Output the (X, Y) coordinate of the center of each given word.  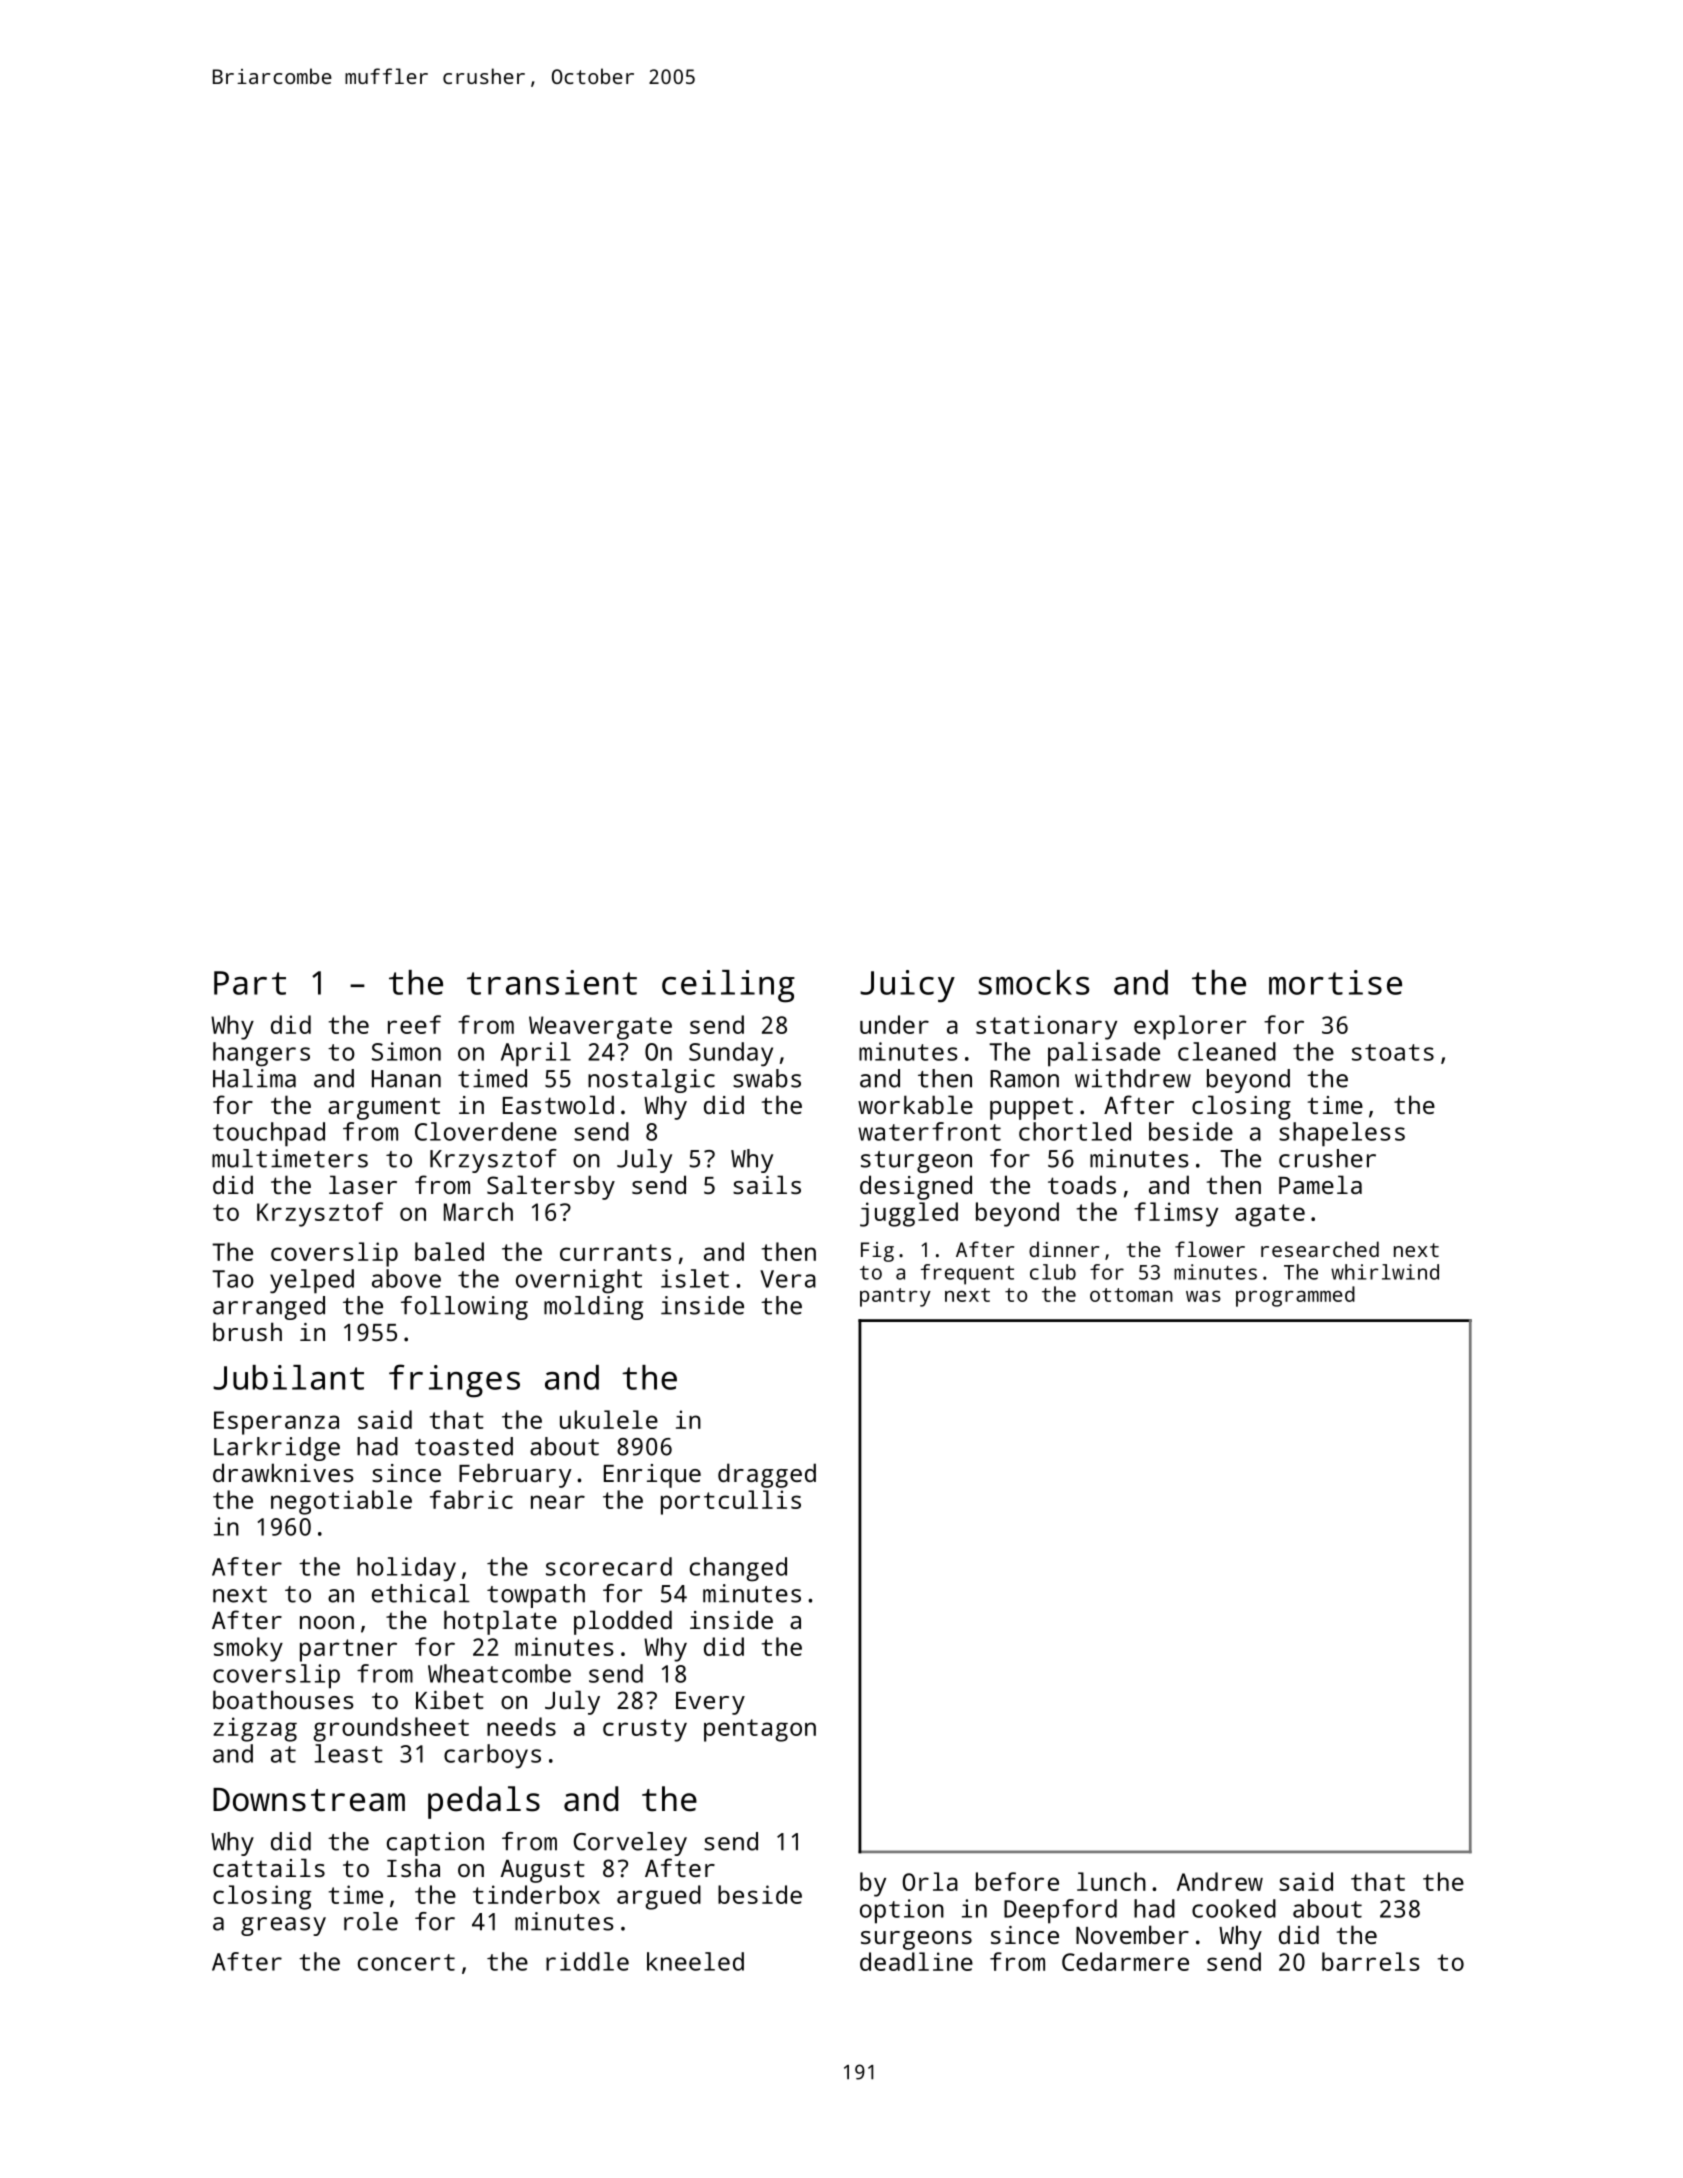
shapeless (1342, 1134)
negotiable (341, 1502)
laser (363, 1184)
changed (738, 1569)
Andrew (1220, 1881)
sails (767, 1184)
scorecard (609, 1566)
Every (710, 1703)
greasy (283, 1926)
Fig (877, 1252)
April (536, 1054)
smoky (248, 1649)
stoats (1393, 1052)
